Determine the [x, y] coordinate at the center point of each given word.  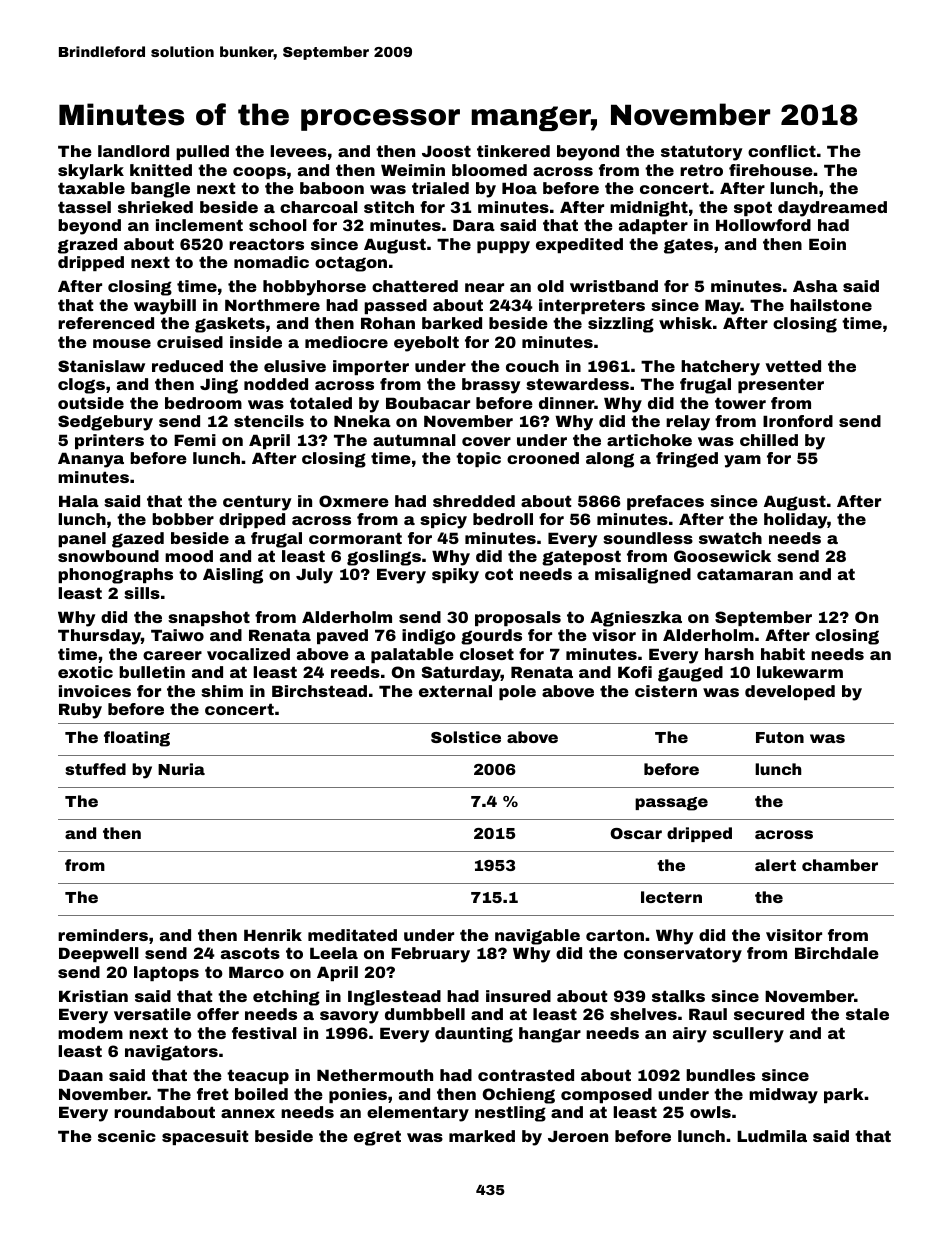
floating [137, 739]
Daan [81, 1075]
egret [377, 1138]
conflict [782, 151]
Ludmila [772, 1136]
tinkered [513, 151]
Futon [780, 737]
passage [671, 804]
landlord [133, 151]
